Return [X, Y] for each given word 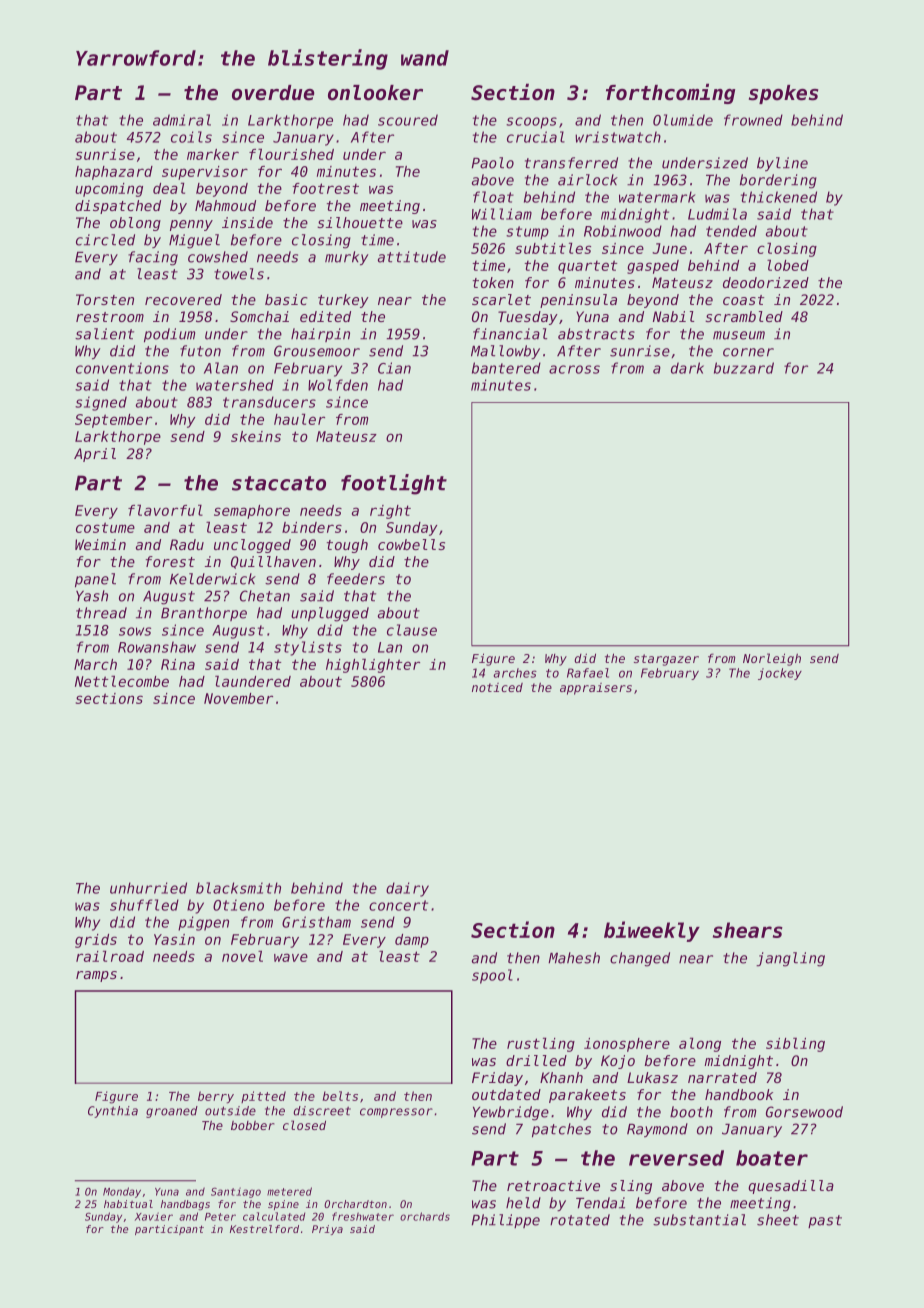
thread [101, 613]
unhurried [148, 888]
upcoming [109, 190]
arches [515, 673]
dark [687, 368]
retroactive [553, 1185]
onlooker [375, 93]
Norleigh [772, 659]
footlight [394, 484]
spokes [783, 94]
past [825, 1221]
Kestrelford [264, 1229]
